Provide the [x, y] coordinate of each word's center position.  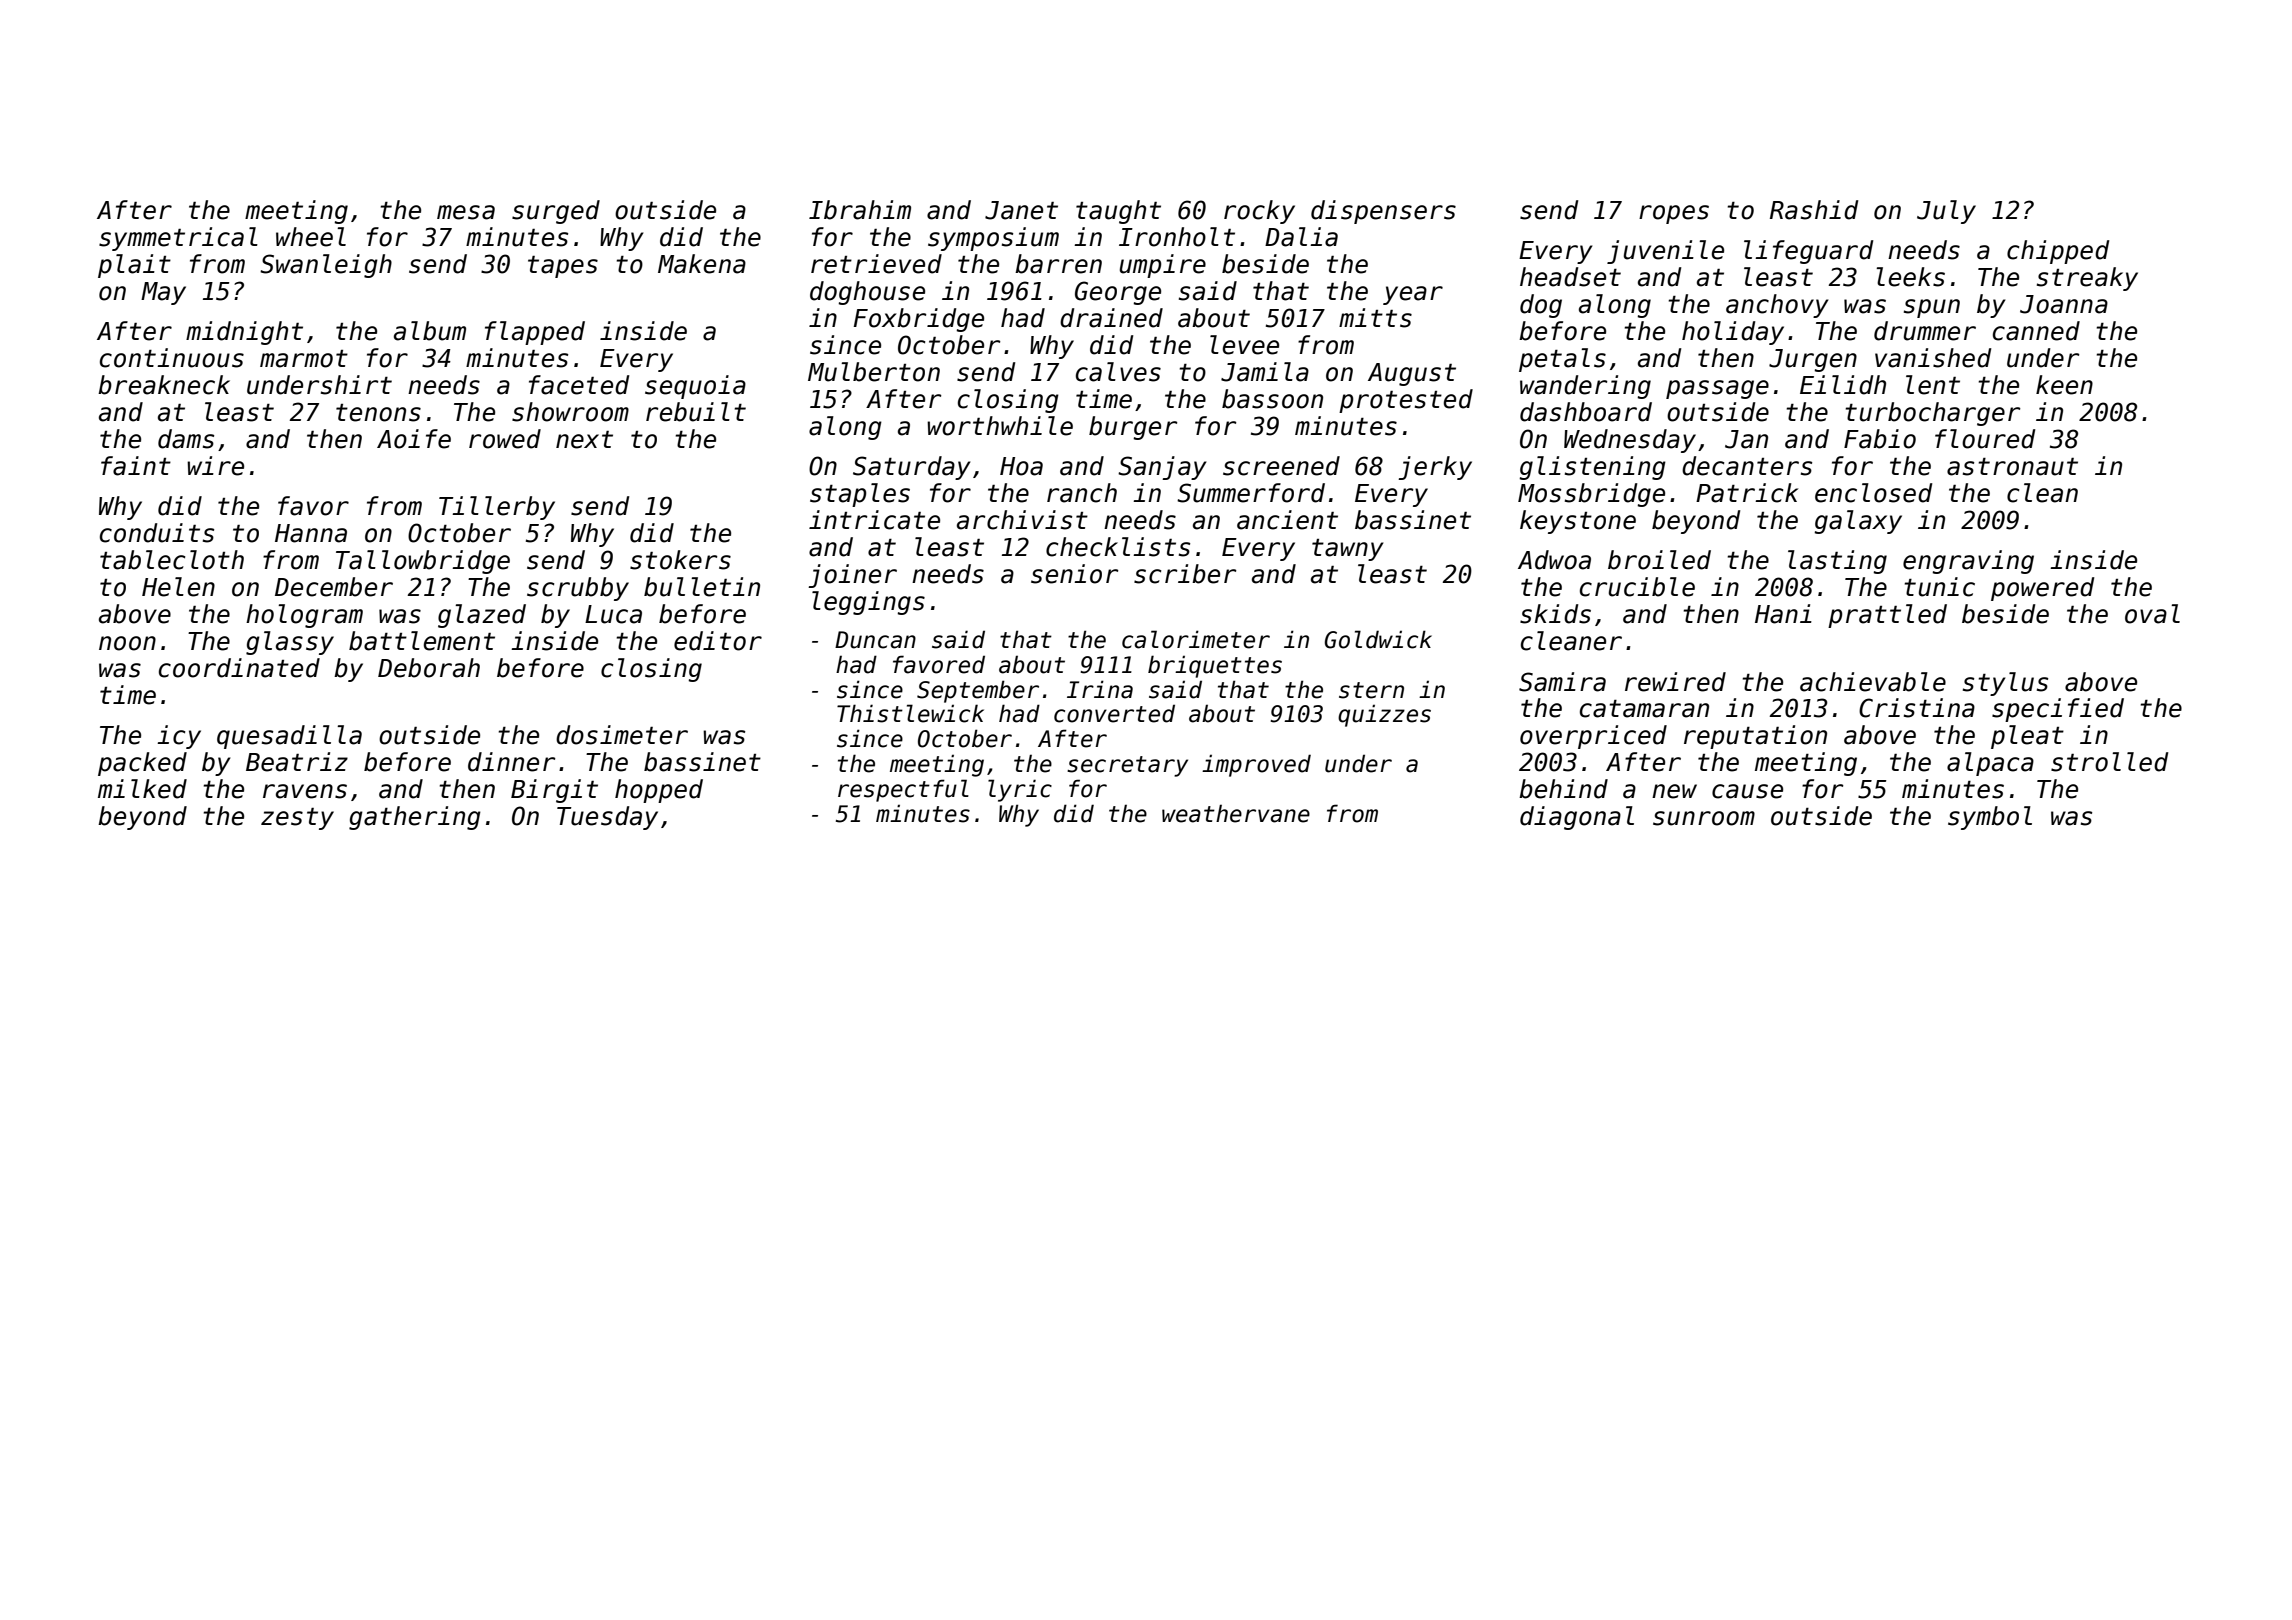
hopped [659, 791]
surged [556, 212]
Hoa [1021, 466]
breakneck [164, 385]
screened [1281, 466]
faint [136, 466]
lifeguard [1808, 252]
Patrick [1747, 493]
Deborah [429, 668]
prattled [1887, 616]
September [978, 691]
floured [1985, 439]
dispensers [1383, 212]
